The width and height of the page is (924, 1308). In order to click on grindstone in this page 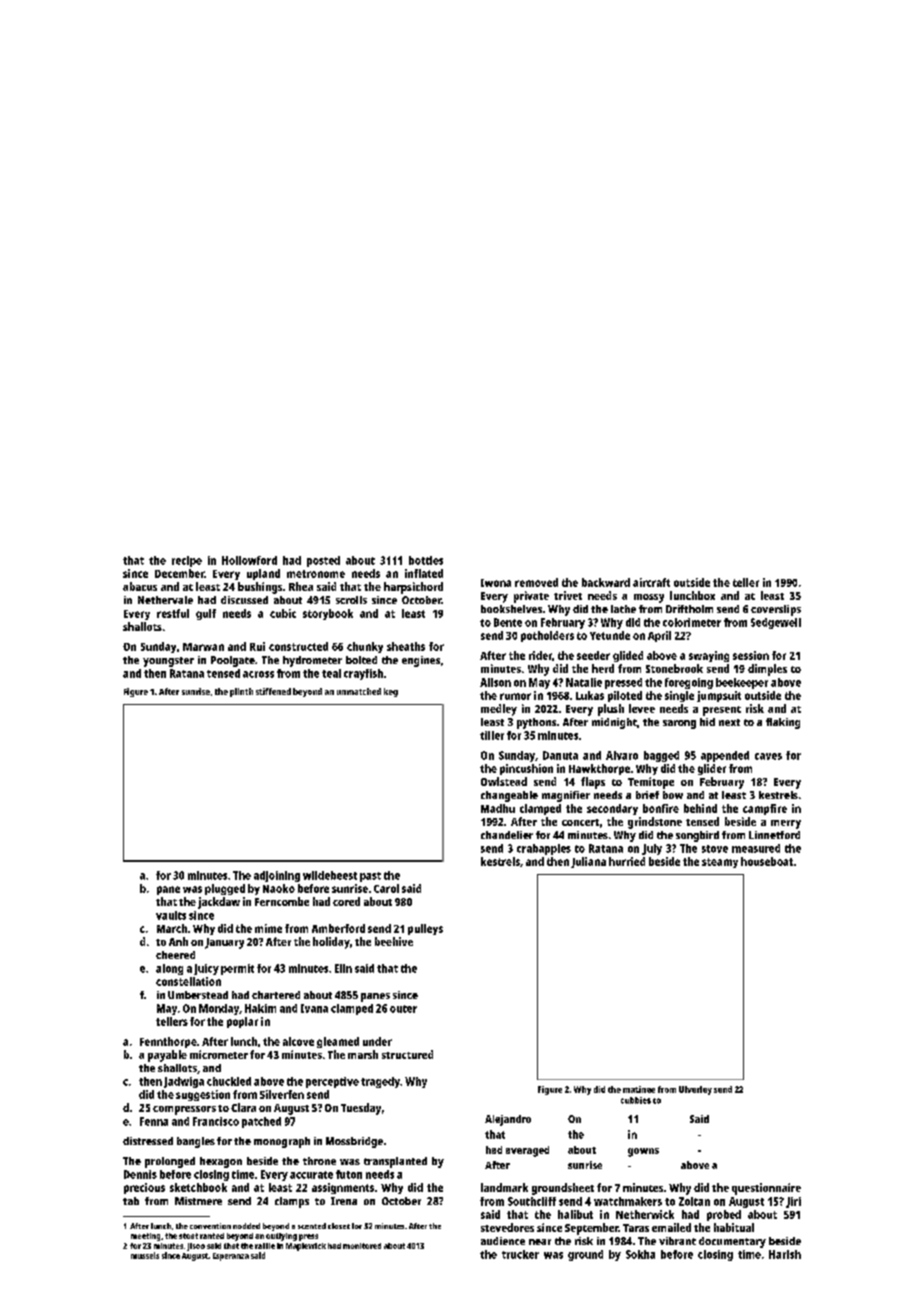, I will do `click(655, 823)`.
